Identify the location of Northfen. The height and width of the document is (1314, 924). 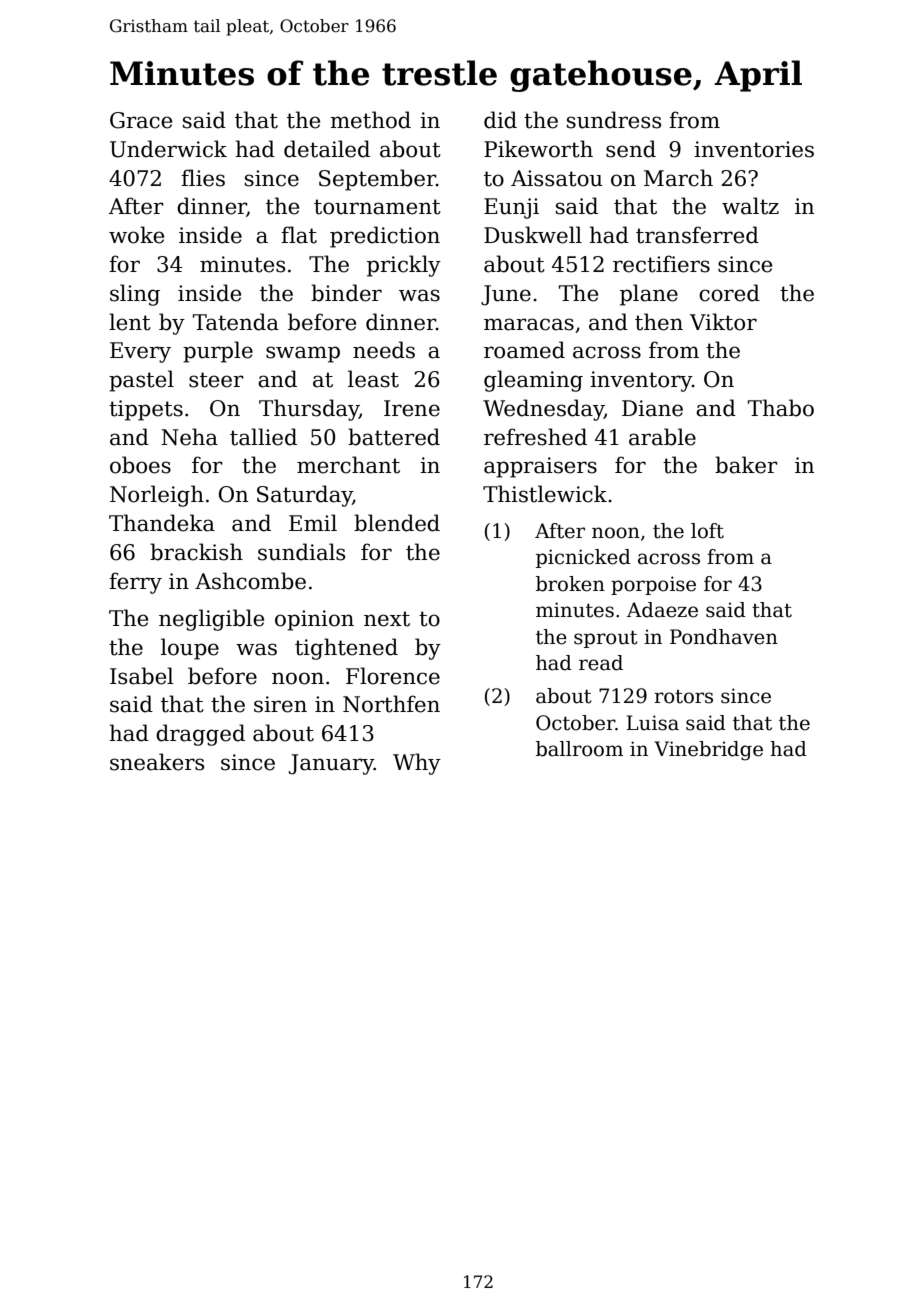
(391, 704).
